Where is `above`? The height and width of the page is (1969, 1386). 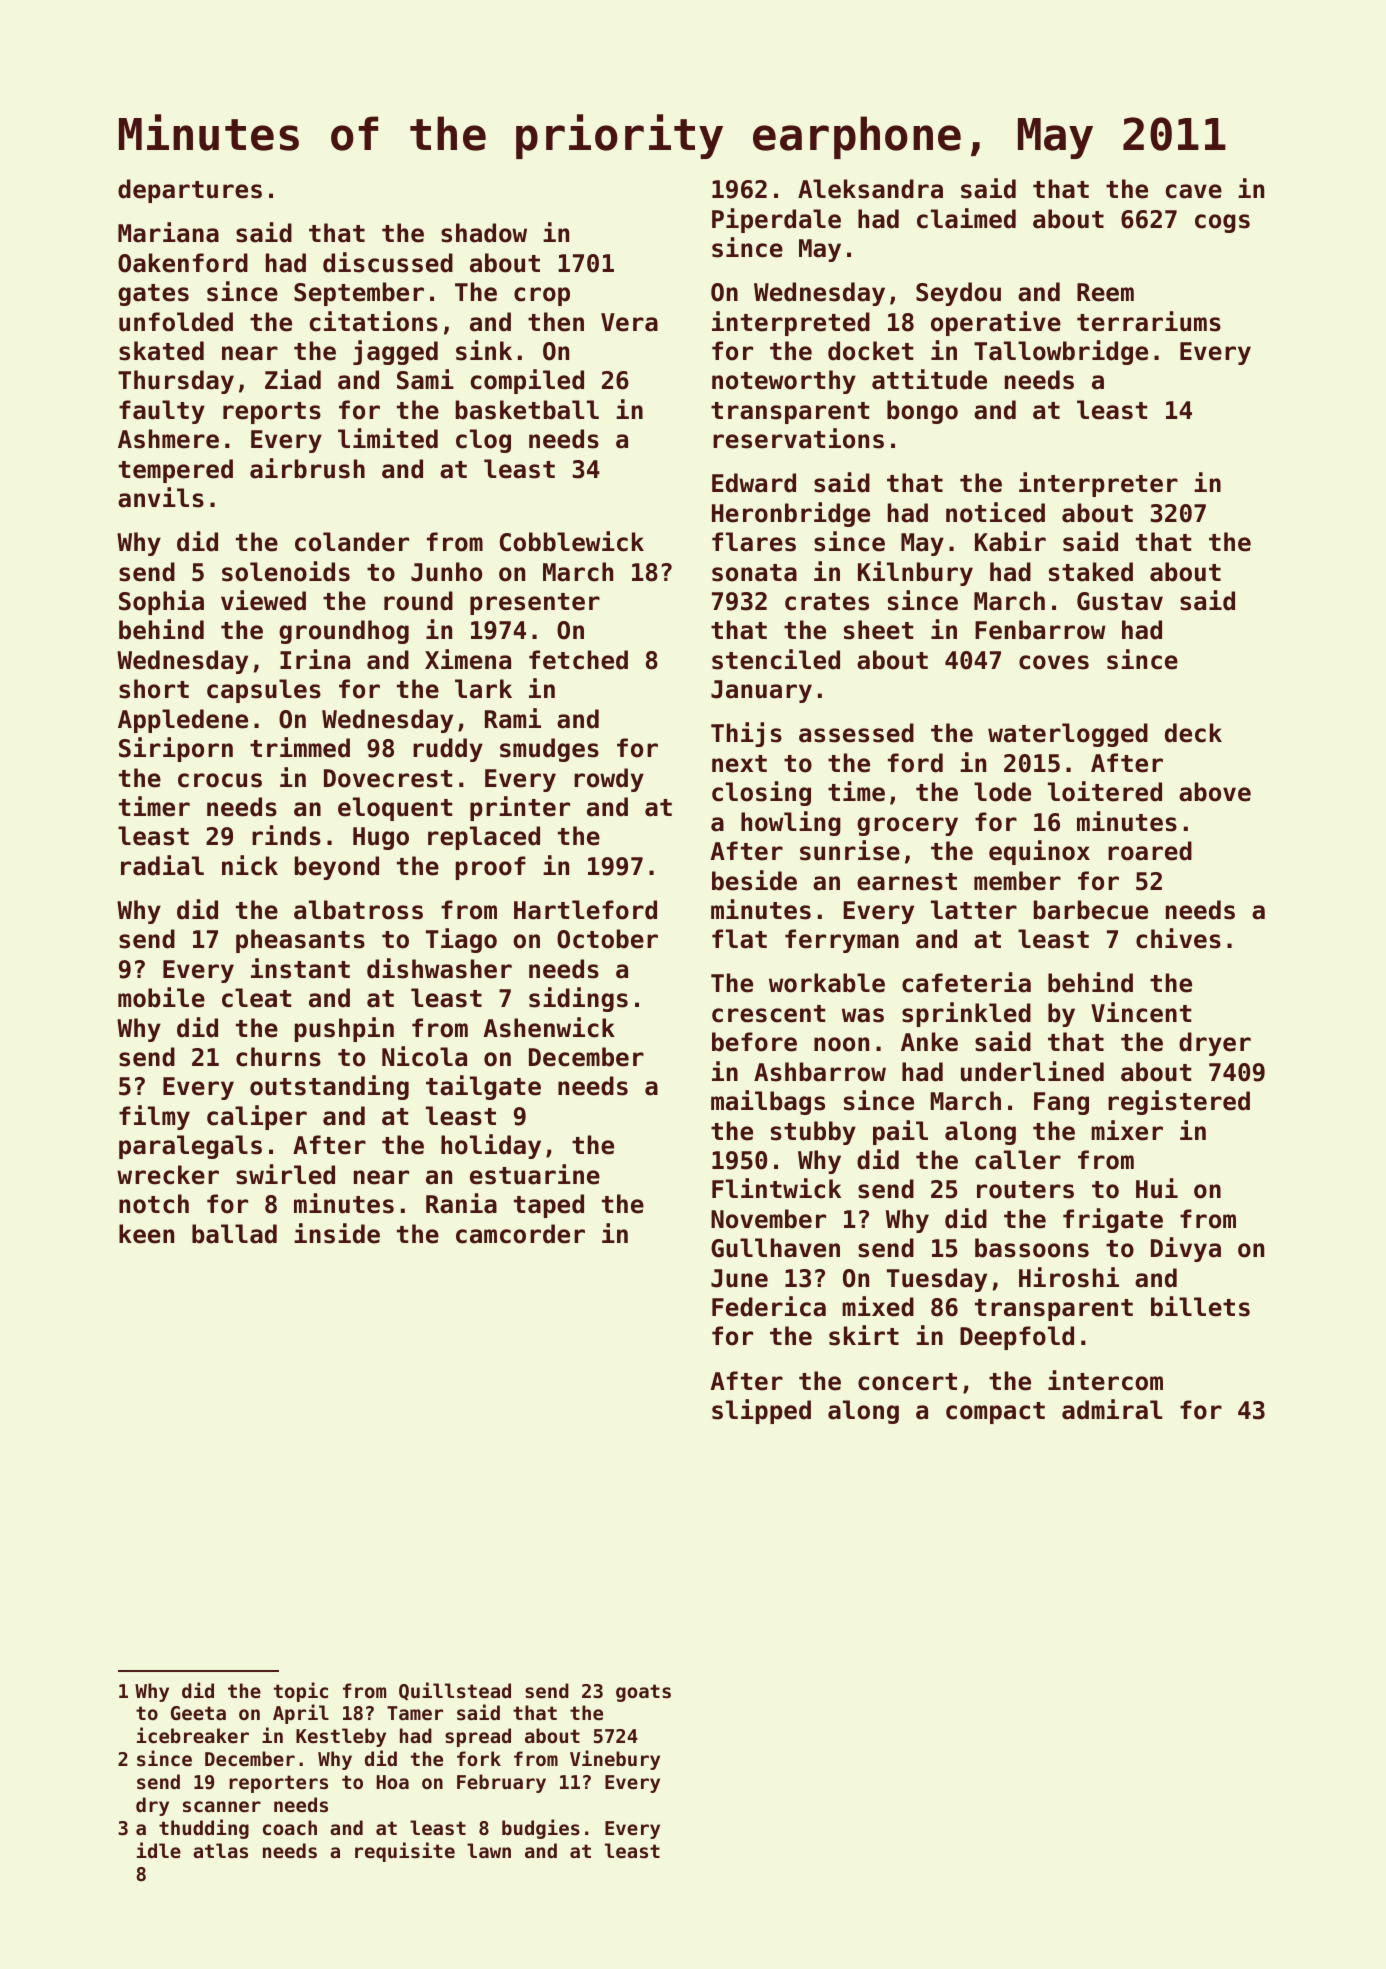
above is located at coordinates (1215, 792).
